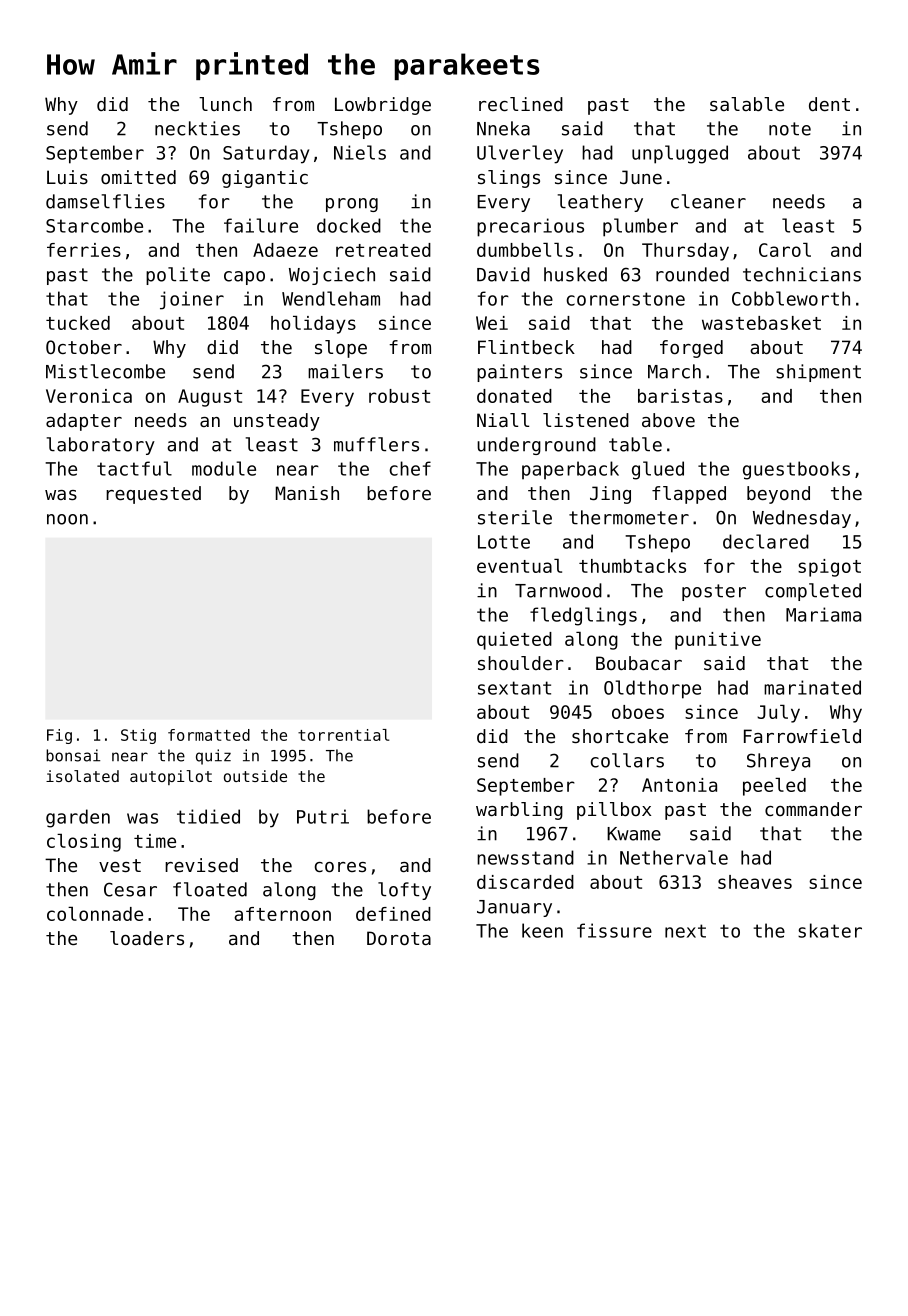 The image size is (908, 1316). Describe the element at coordinates (352, 205) in the screenshot. I see `prong` at that location.
